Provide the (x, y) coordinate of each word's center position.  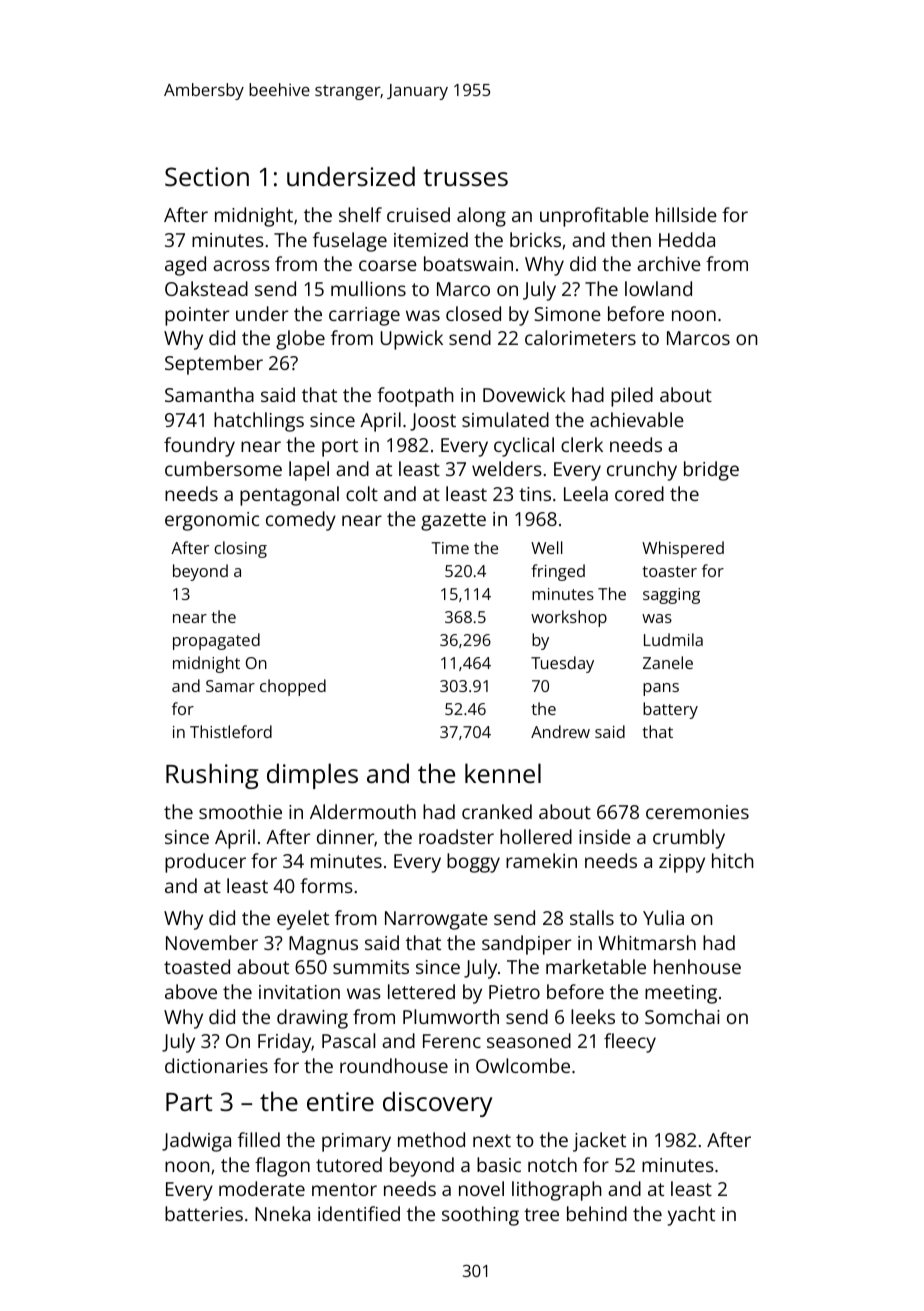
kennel (503, 773)
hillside (686, 214)
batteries (204, 1213)
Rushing (212, 776)
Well (547, 547)
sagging (671, 596)
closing (240, 549)
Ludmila (673, 639)
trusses (465, 177)
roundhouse (394, 1065)
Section (207, 176)
